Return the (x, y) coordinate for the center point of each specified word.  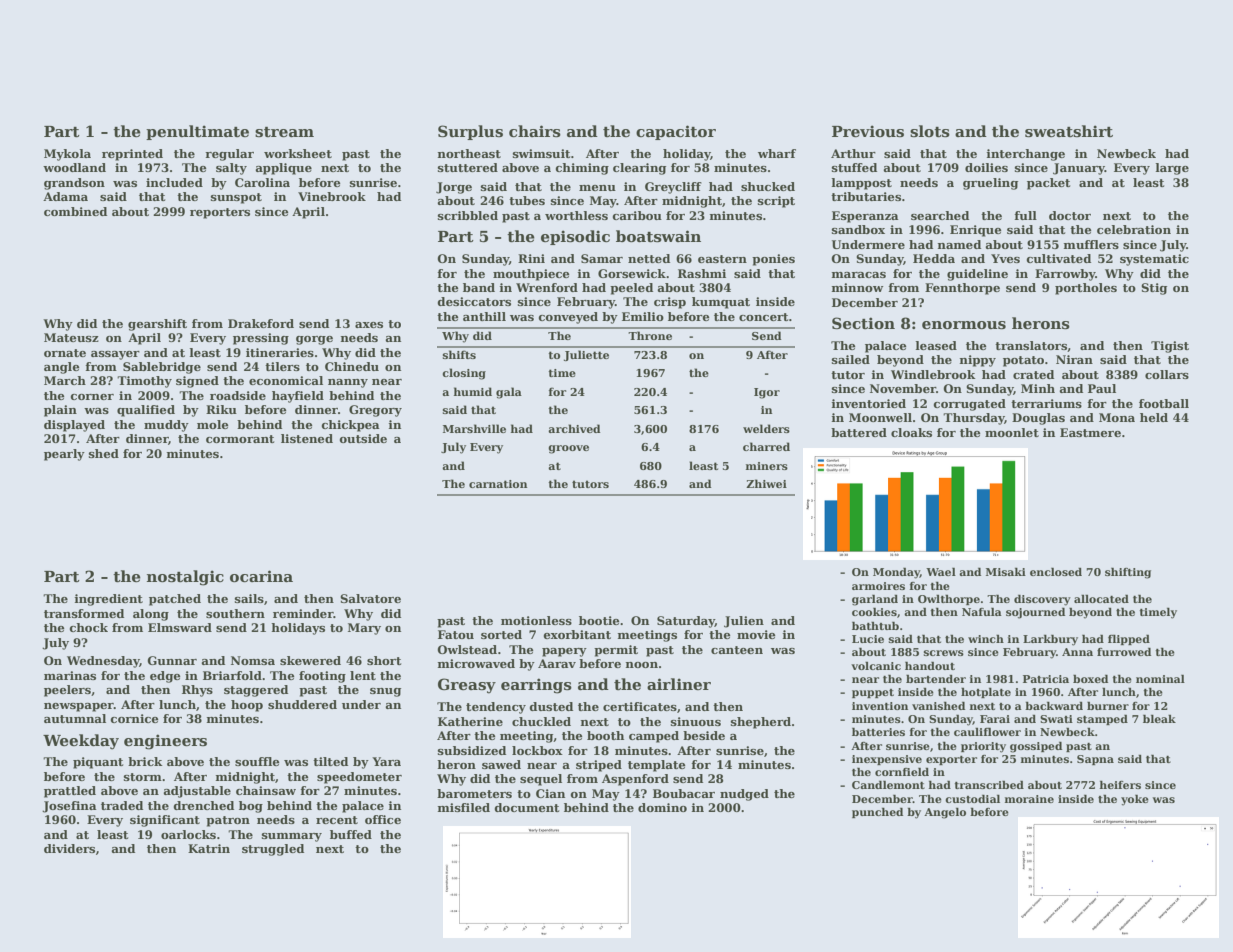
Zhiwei (766, 483)
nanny (348, 383)
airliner (679, 684)
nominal (1160, 678)
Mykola (67, 155)
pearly (64, 455)
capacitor (676, 132)
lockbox (537, 750)
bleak (1159, 718)
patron (228, 821)
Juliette (586, 355)
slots (930, 131)
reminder (303, 613)
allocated (1101, 598)
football (1164, 403)
